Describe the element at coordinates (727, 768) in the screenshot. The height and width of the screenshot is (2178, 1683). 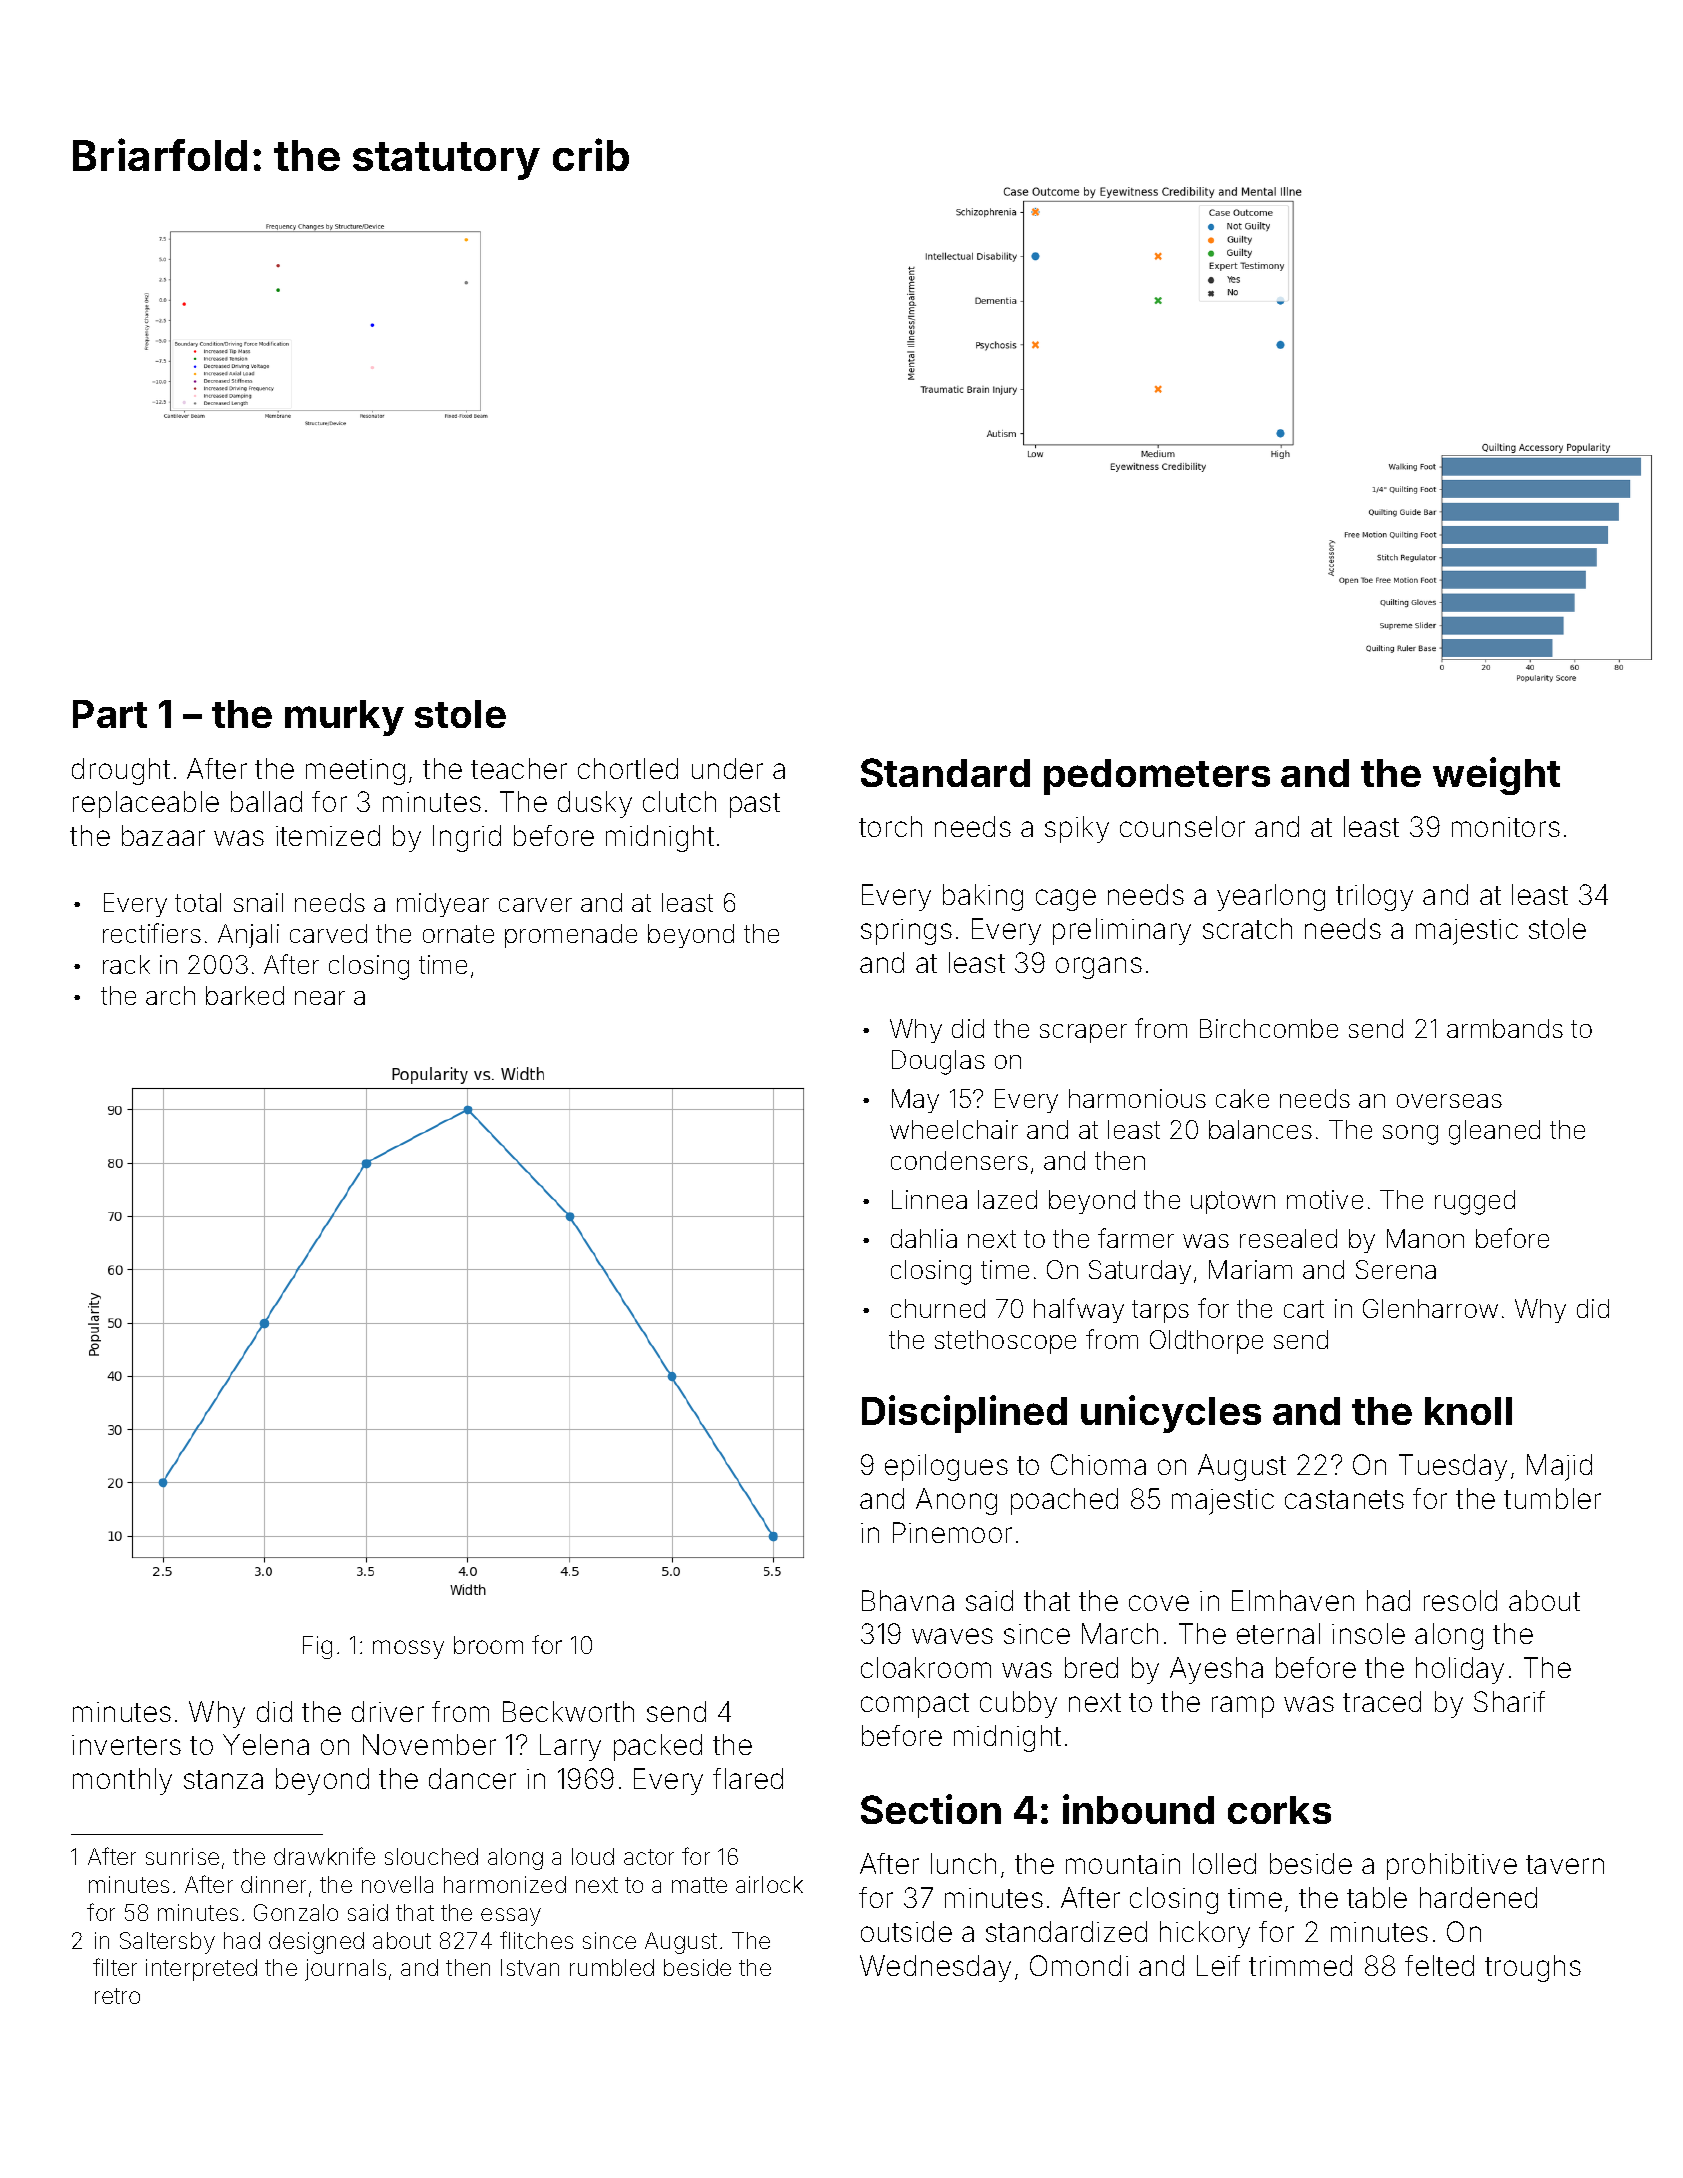
I see `under` at that location.
